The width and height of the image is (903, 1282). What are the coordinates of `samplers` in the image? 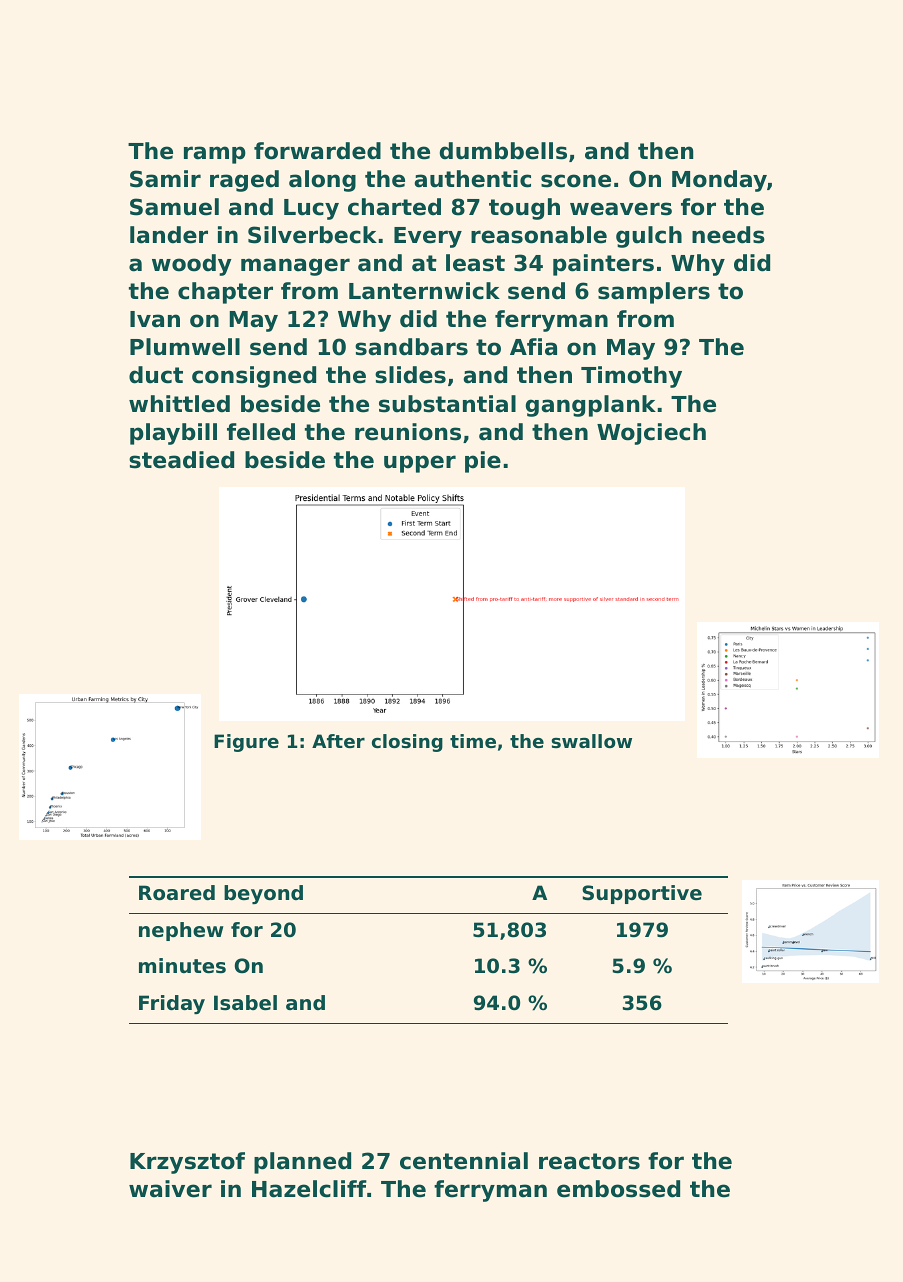 It's located at (654, 293).
